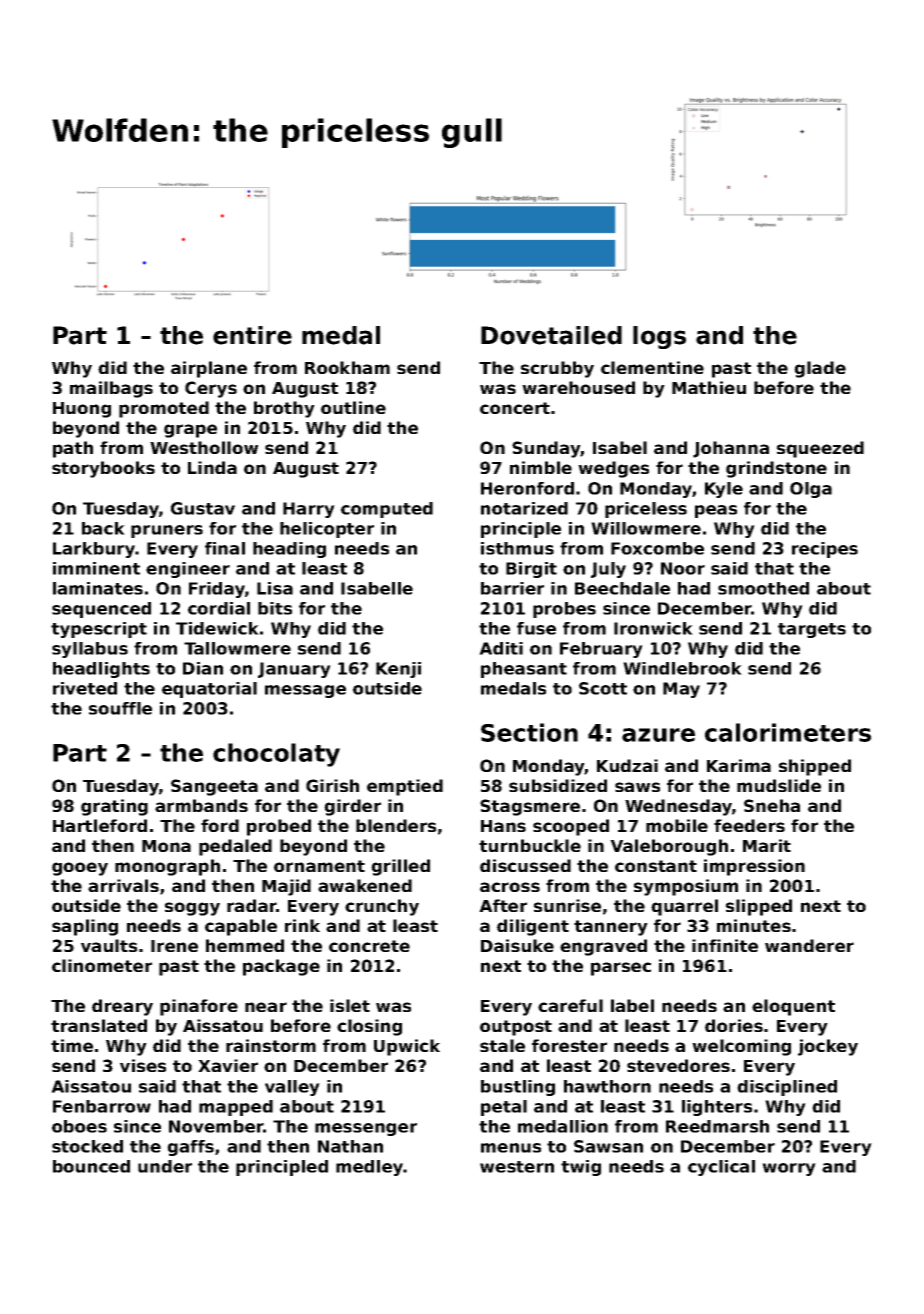 This image has height=1314, width=924. I want to click on wanderer, so click(809, 945).
